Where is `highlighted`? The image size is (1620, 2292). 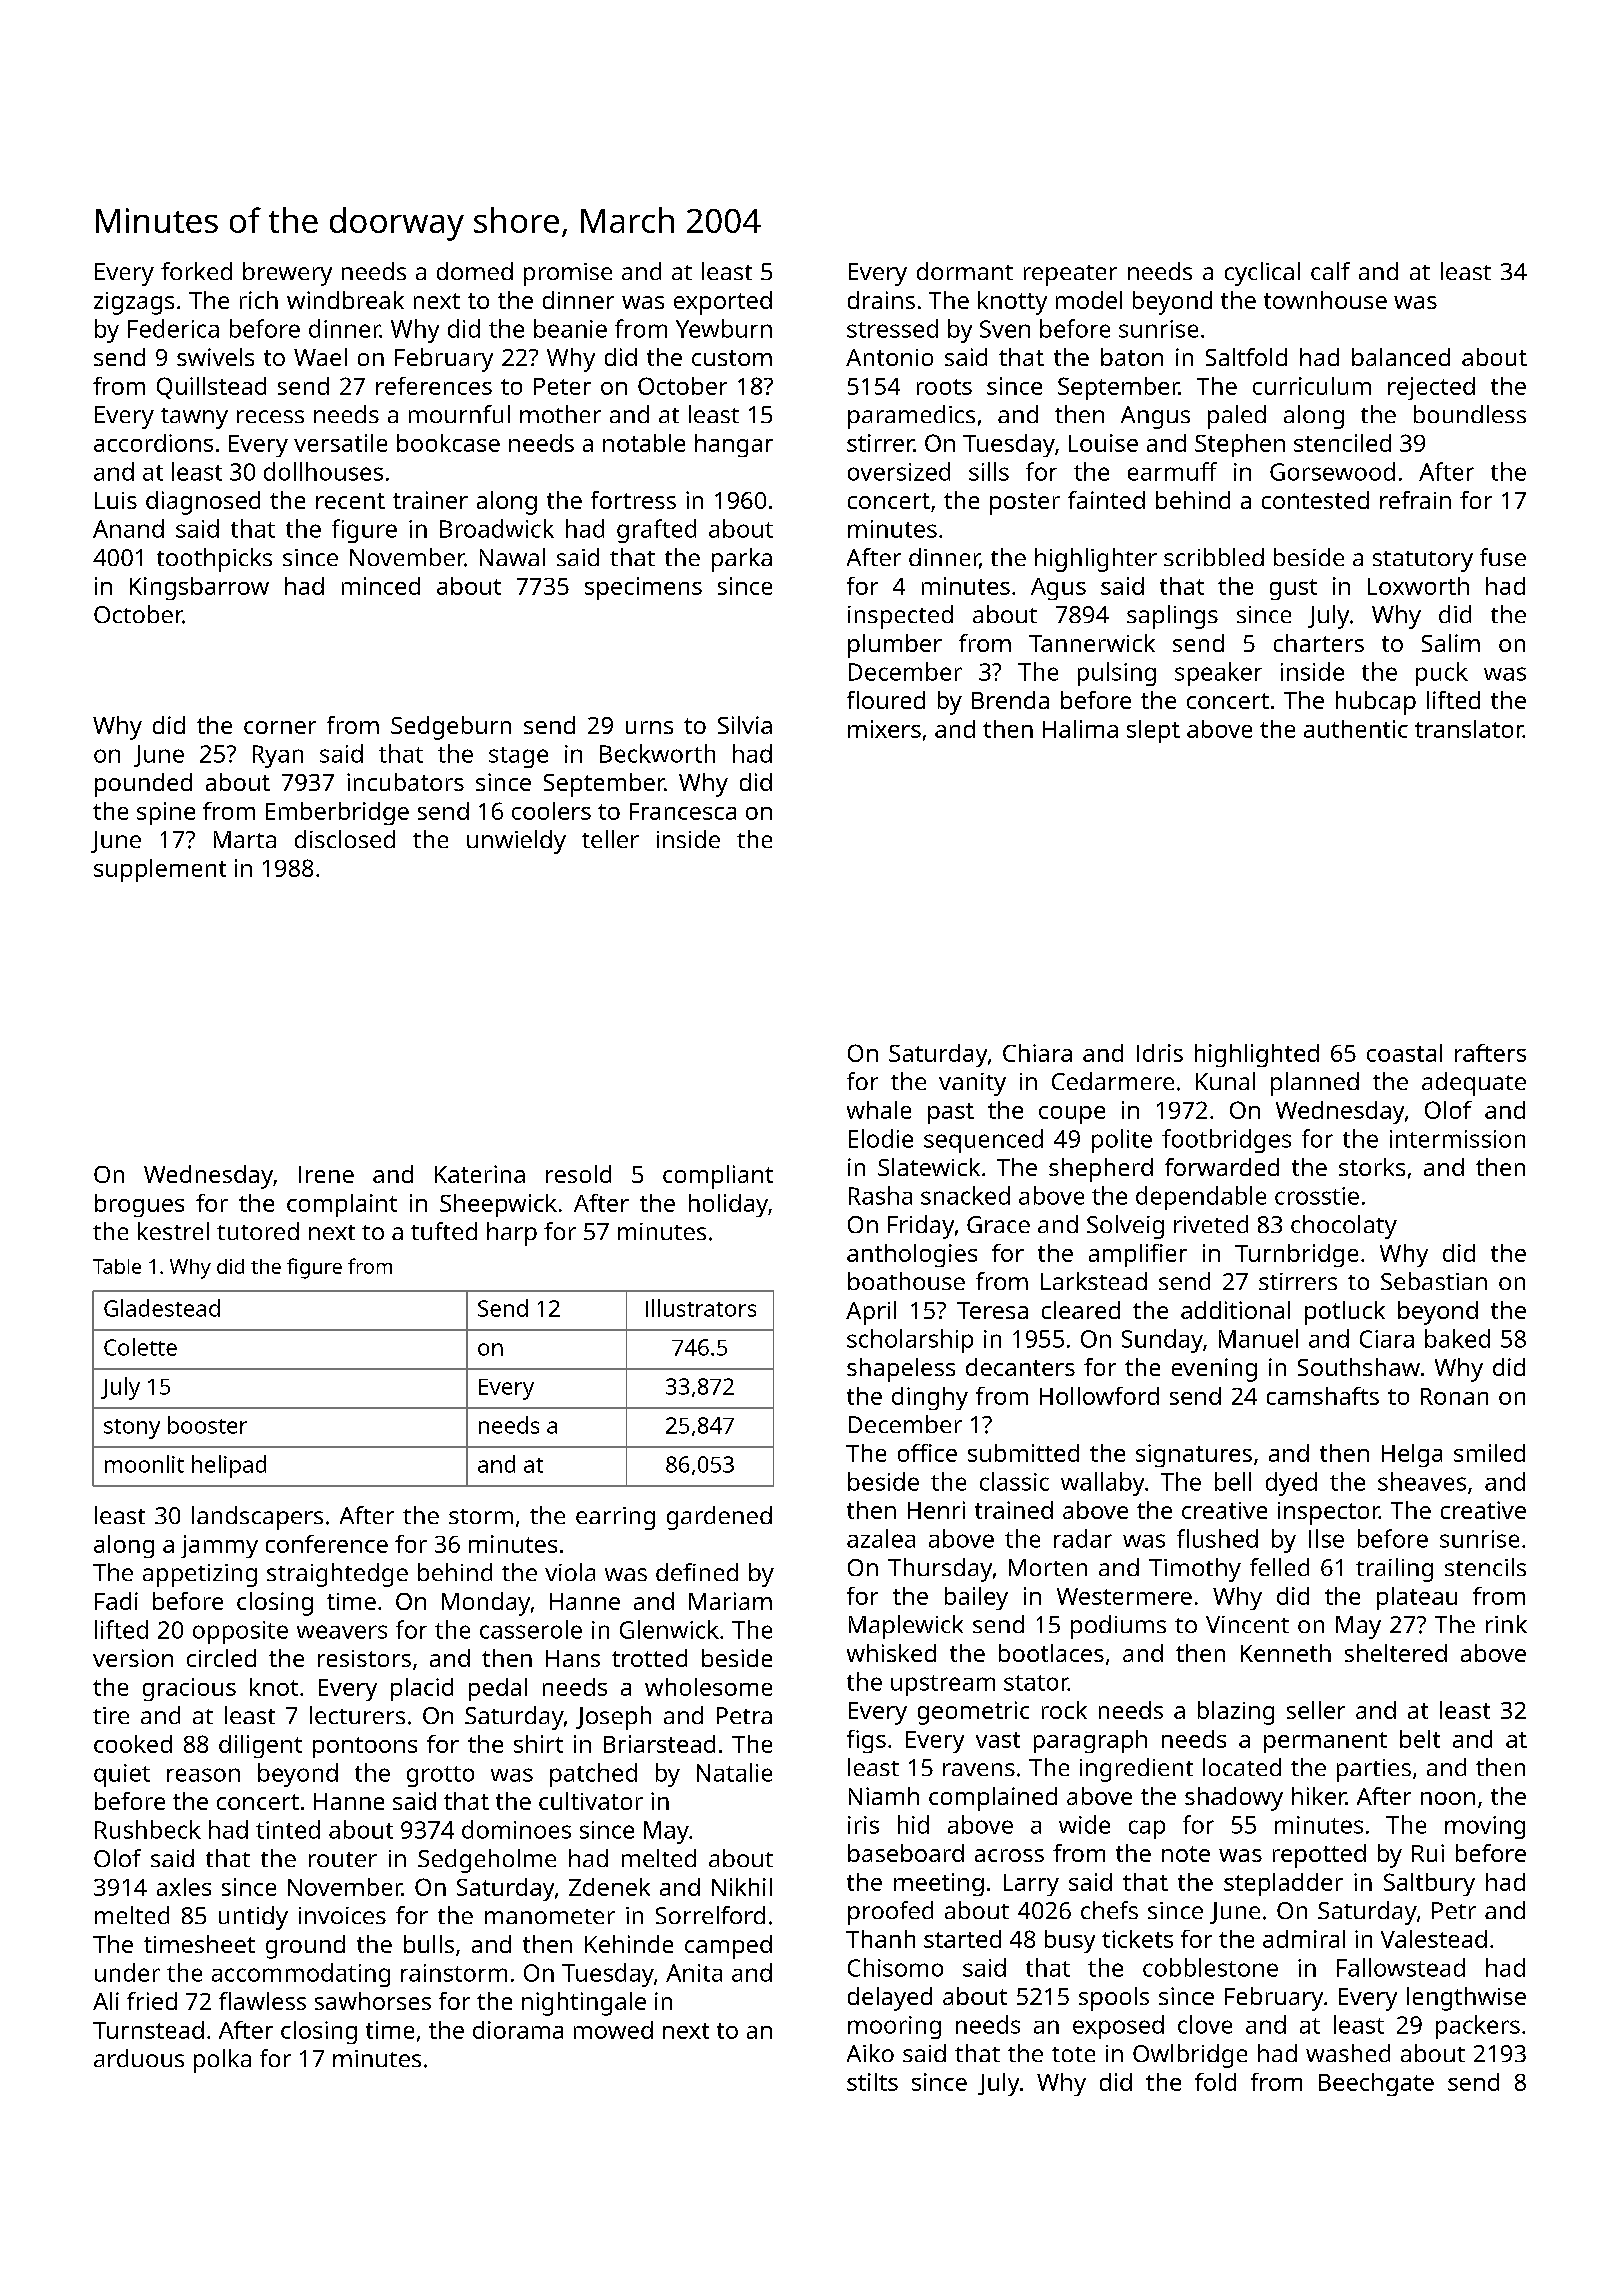 highlighted is located at coordinates (1257, 1055).
